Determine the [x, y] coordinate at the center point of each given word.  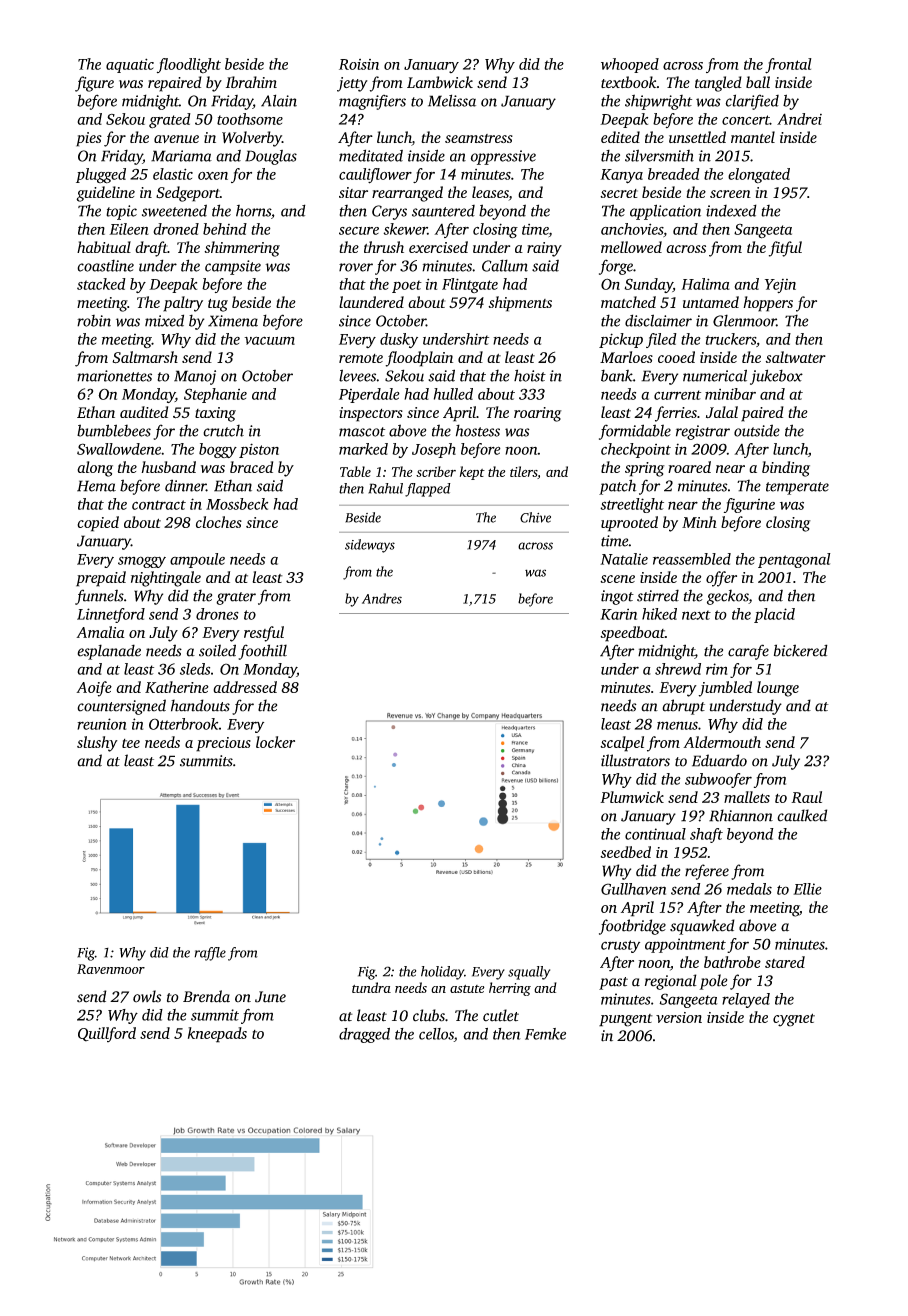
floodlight [189, 66]
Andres [382, 598]
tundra [371, 987]
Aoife [94, 689]
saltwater [796, 357]
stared [785, 962]
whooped [630, 65]
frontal [788, 66]
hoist [530, 375]
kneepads [217, 1035]
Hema [96, 486]
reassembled [692, 559]
